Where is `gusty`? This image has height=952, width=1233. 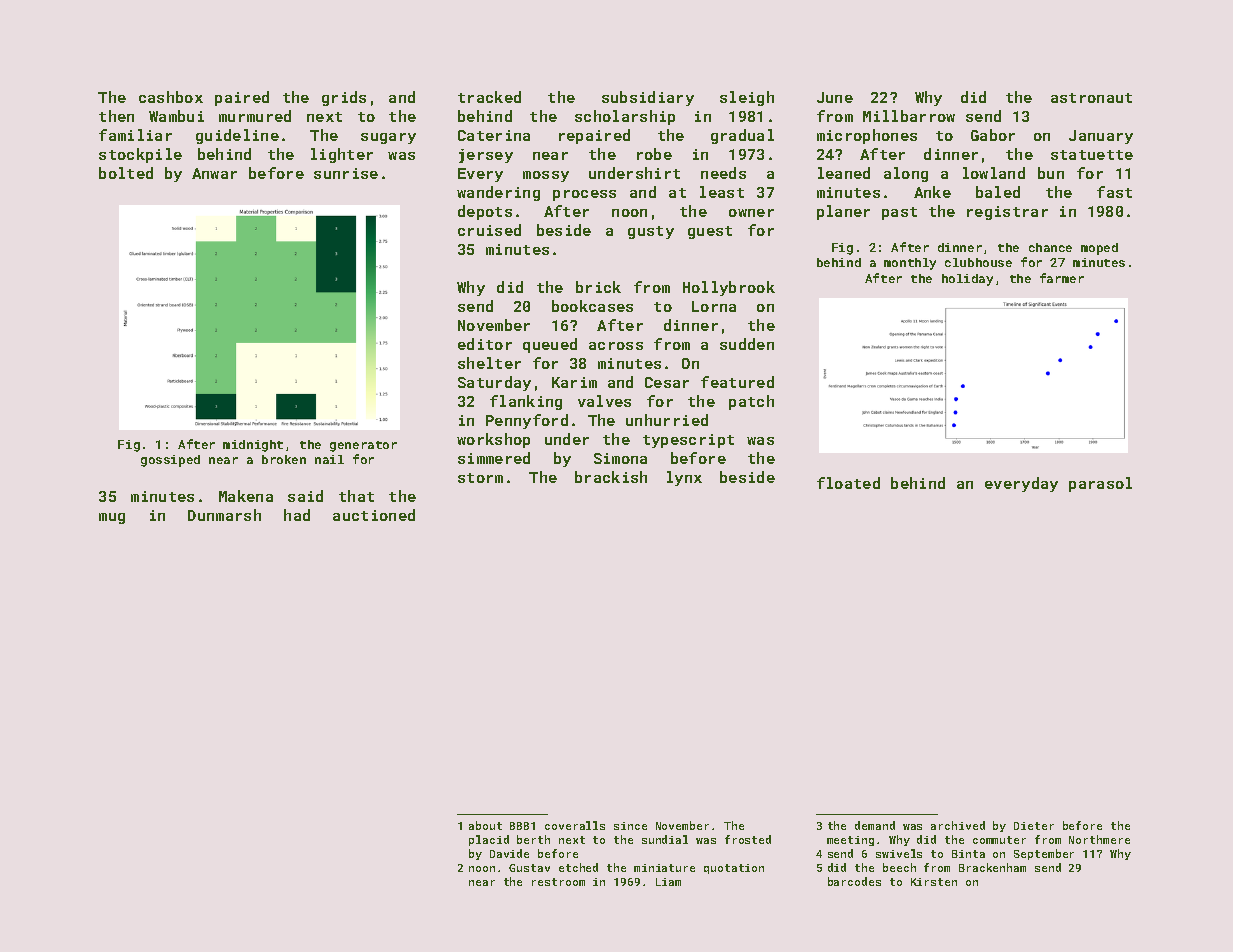 gusty is located at coordinates (651, 232).
